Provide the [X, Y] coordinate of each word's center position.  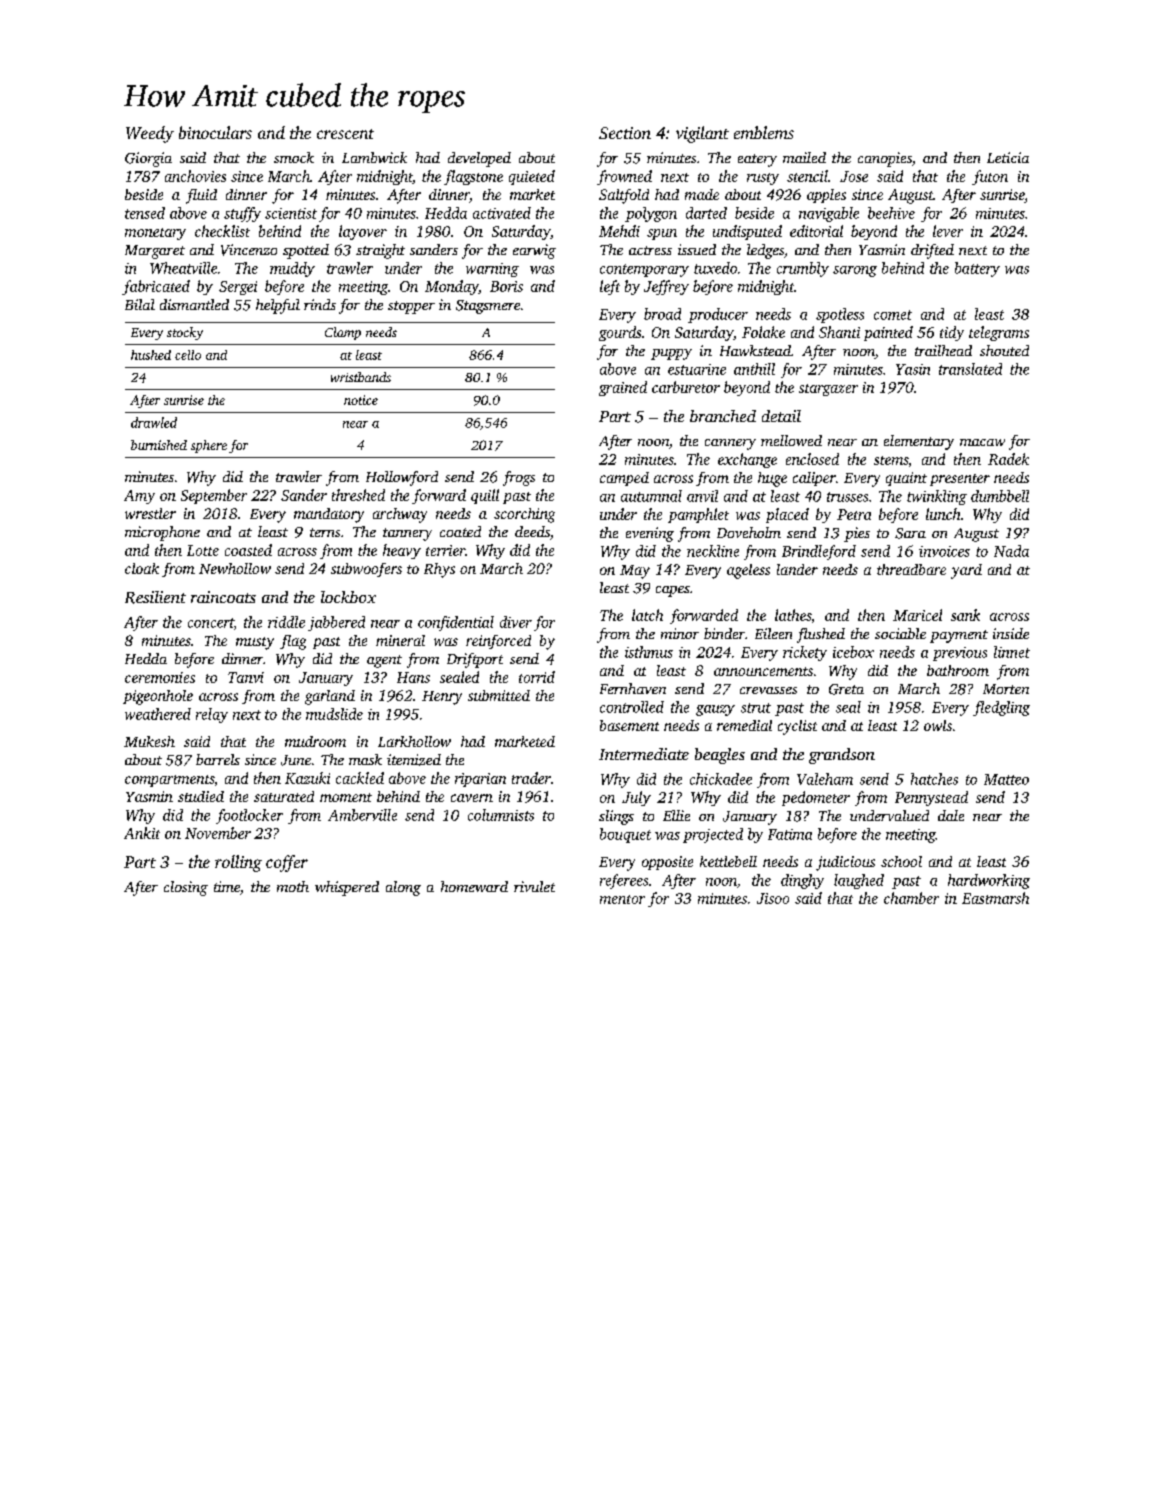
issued [697, 249]
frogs [519, 478]
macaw [982, 442]
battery [977, 269]
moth [293, 886]
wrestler [150, 513]
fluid [201, 196]
